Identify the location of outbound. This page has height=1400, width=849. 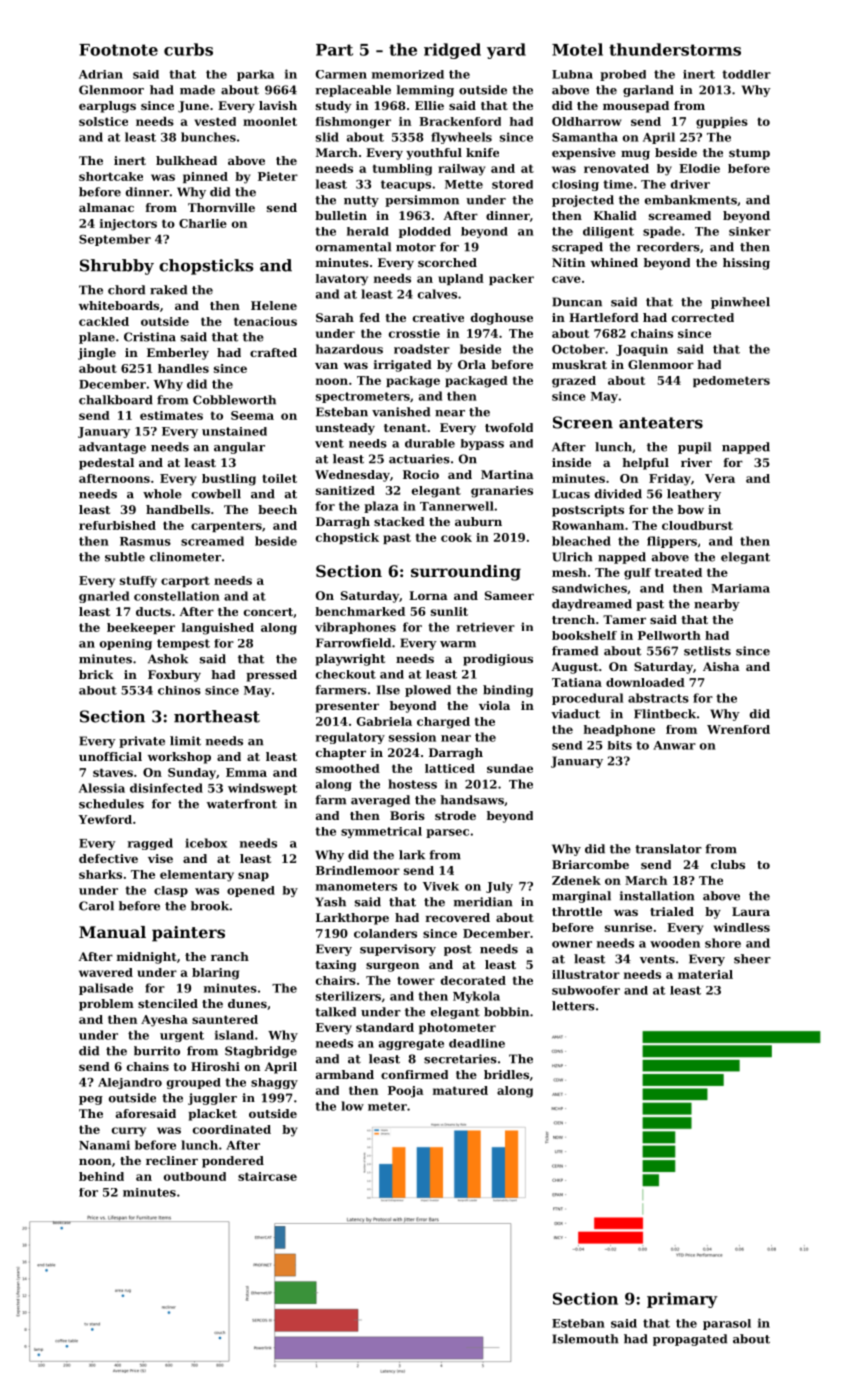
(195, 1176).
